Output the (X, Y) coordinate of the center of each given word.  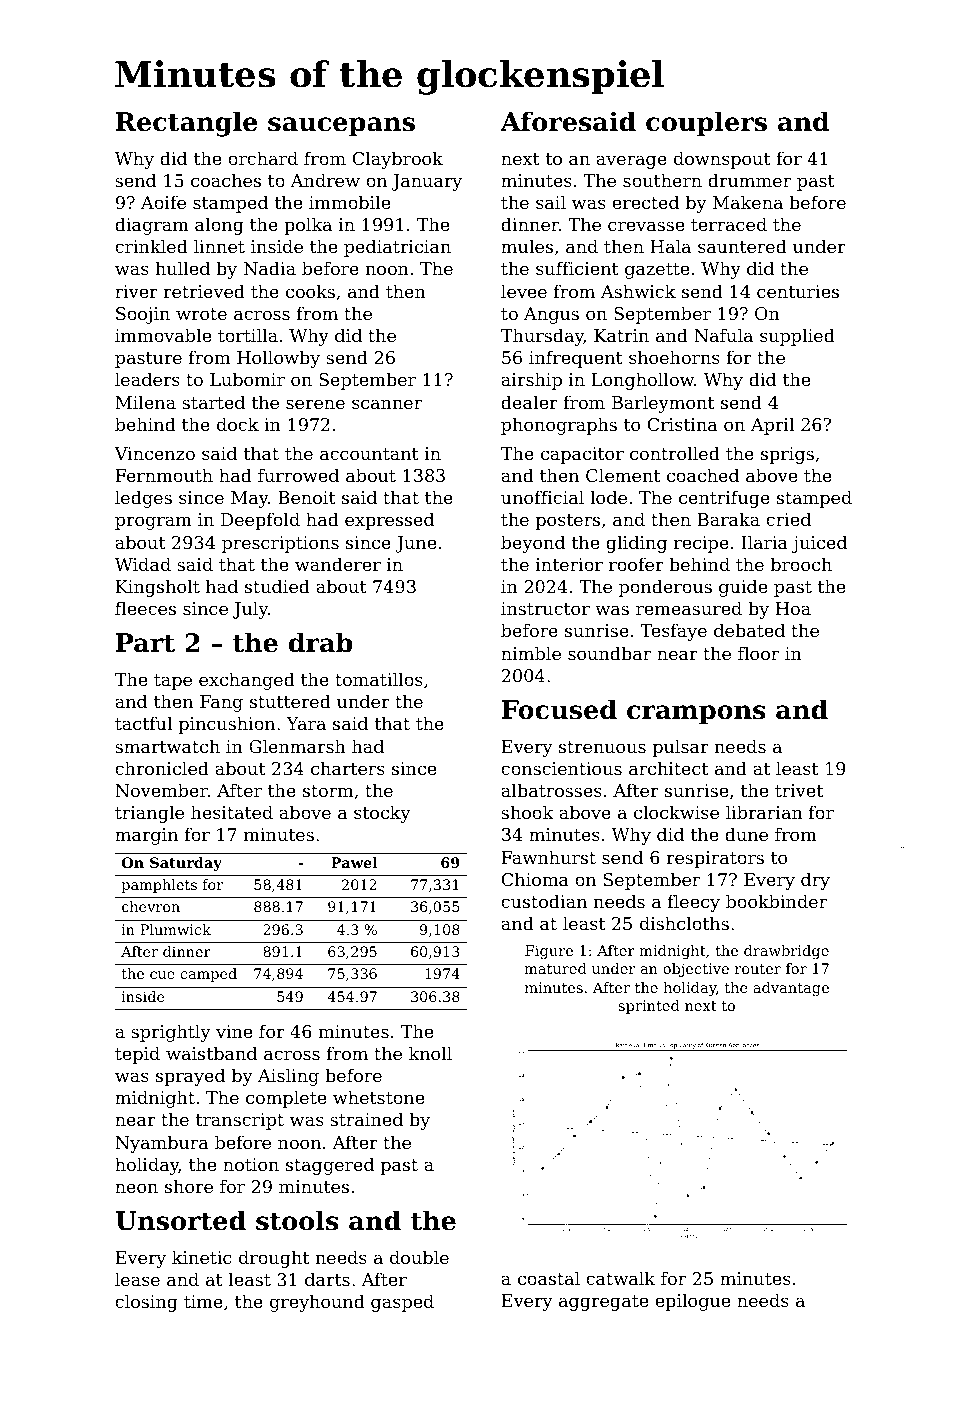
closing (146, 1303)
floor (758, 653)
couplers (706, 124)
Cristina (682, 424)
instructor (545, 608)
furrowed (298, 475)
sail (551, 202)
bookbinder (776, 901)
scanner (387, 404)
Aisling (288, 1077)
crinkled (151, 246)
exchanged (247, 681)
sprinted (649, 1007)
